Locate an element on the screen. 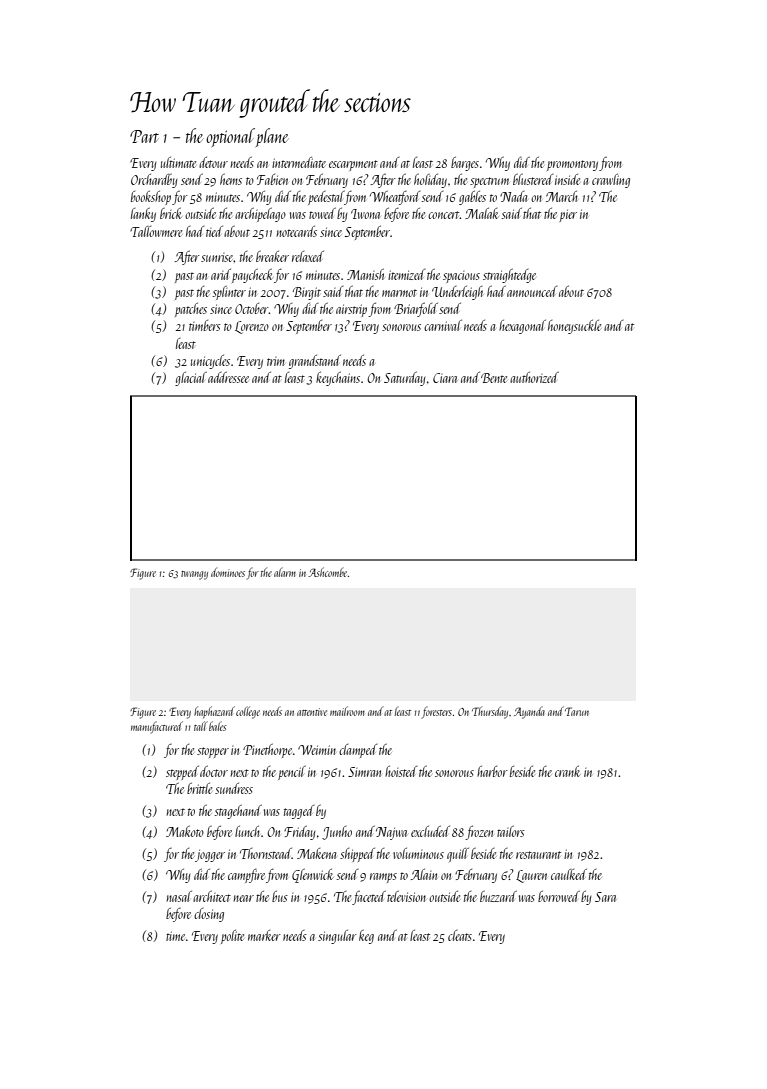 This screenshot has width=767, height=1089. buzzard is located at coordinates (498, 896).
